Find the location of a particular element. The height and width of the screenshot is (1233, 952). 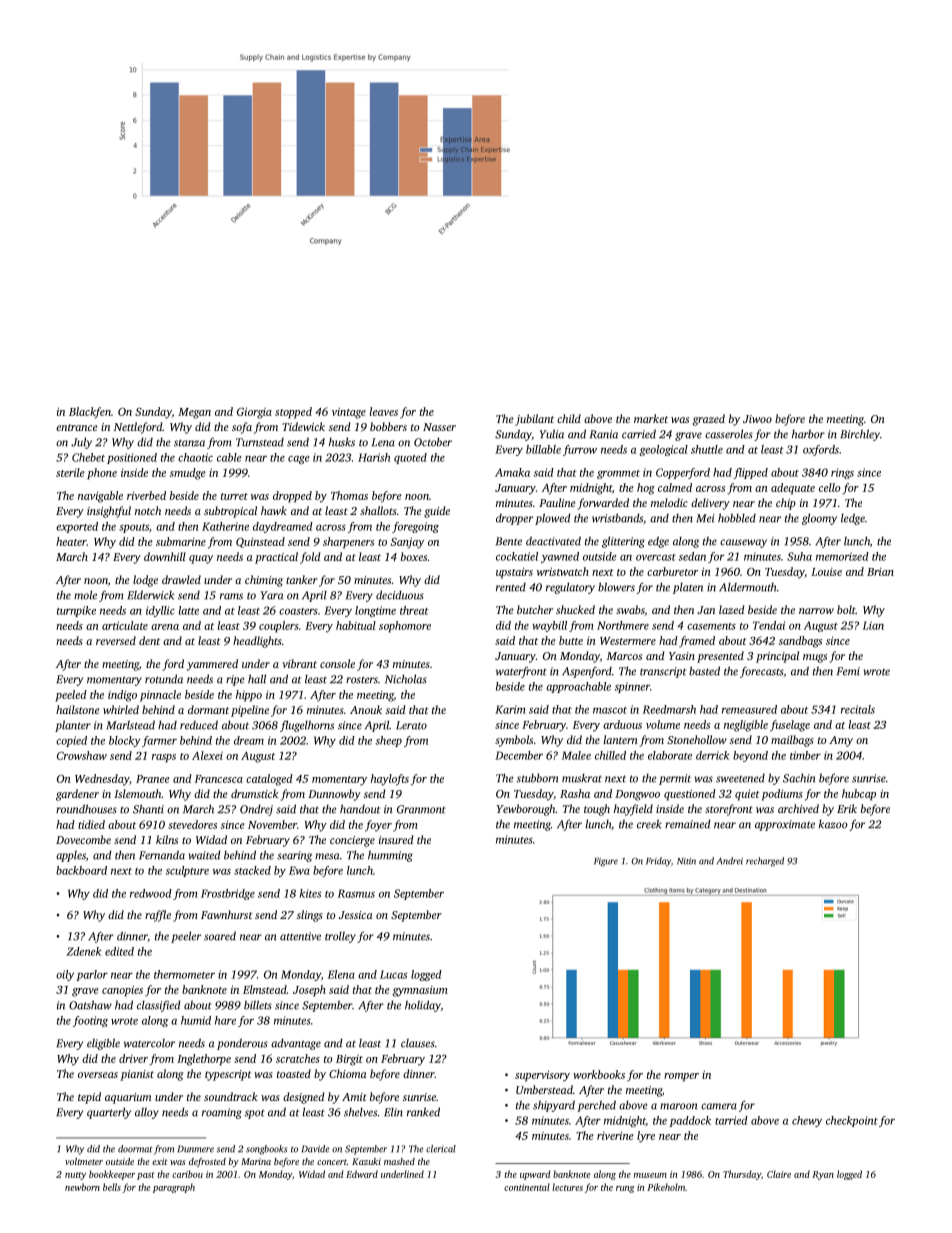

dropper is located at coordinates (514, 519).
